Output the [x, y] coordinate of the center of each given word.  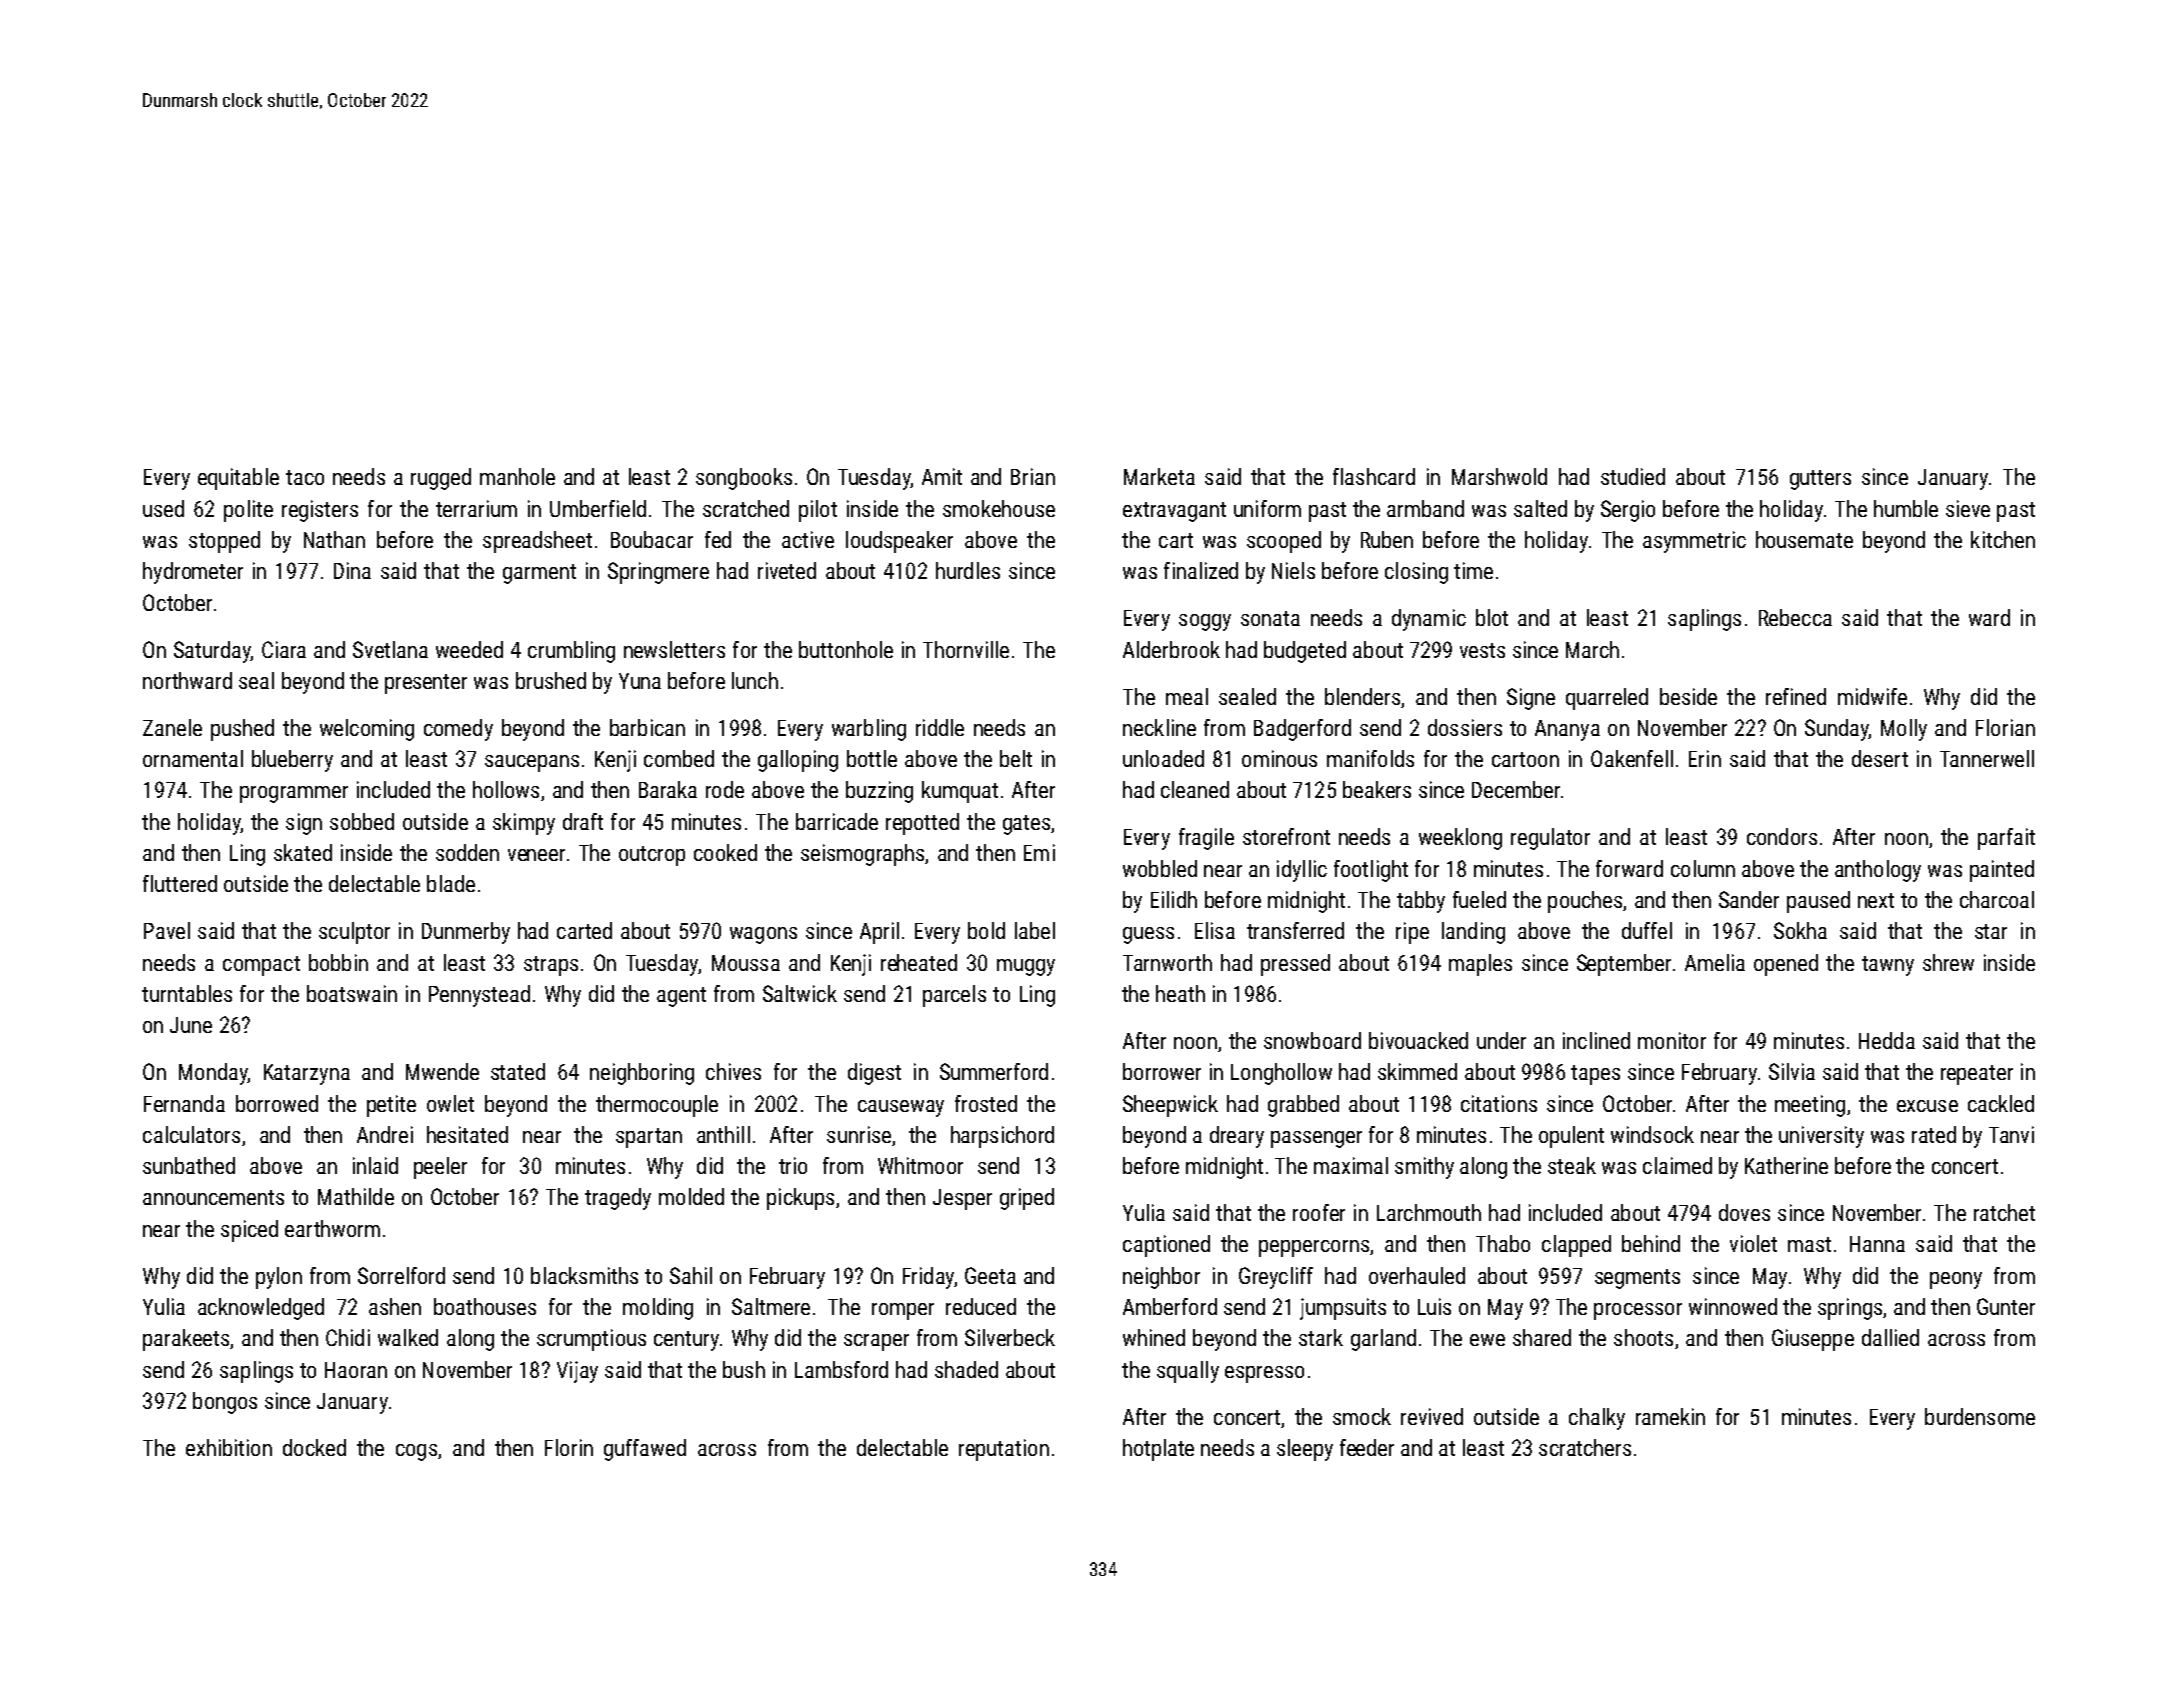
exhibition [229, 1447]
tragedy [618, 1199]
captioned [1166, 1246]
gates [1026, 825]
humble [1906, 508]
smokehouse [999, 508]
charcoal [1997, 899]
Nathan [334, 539]
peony [1956, 1280]
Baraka [668, 789]
